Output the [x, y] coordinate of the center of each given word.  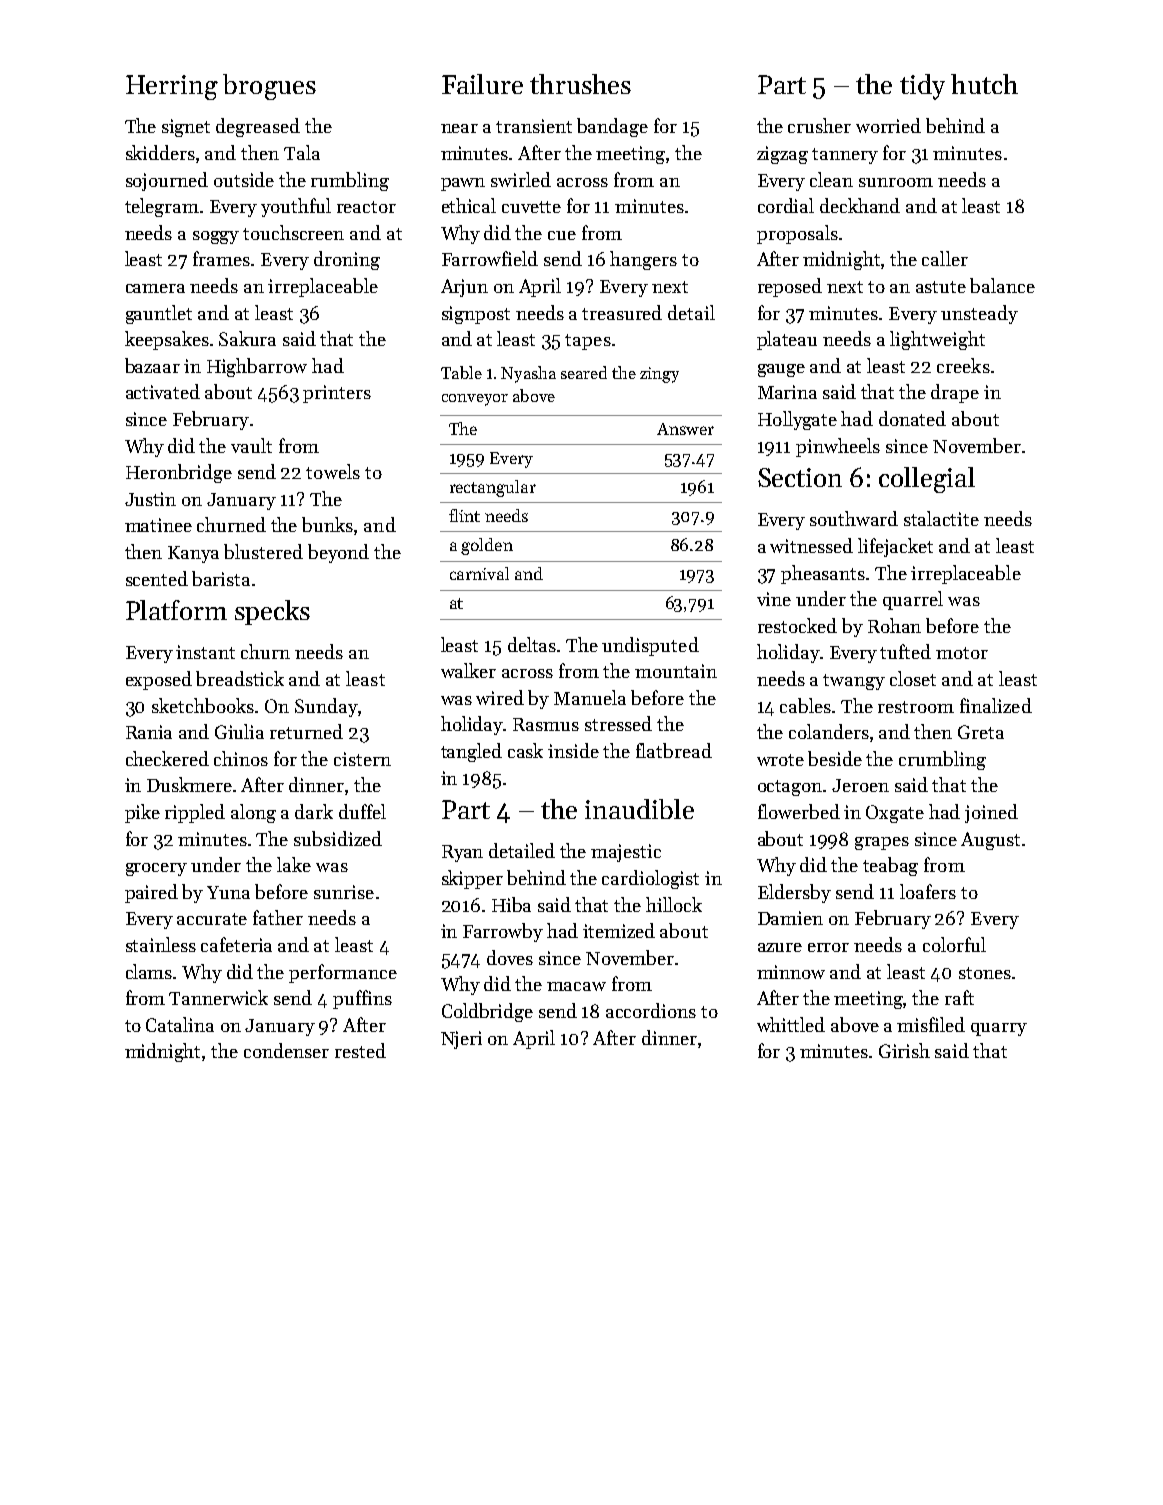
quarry [999, 1029]
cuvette [531, 207]
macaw [576, 986]
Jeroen [860, 785]
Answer [685, 429]
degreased [258, 127]
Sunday [326, 707]
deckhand [860, 205]
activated [163, 391]
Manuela [590, 697]
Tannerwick [218, 997]
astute [941, 287]
